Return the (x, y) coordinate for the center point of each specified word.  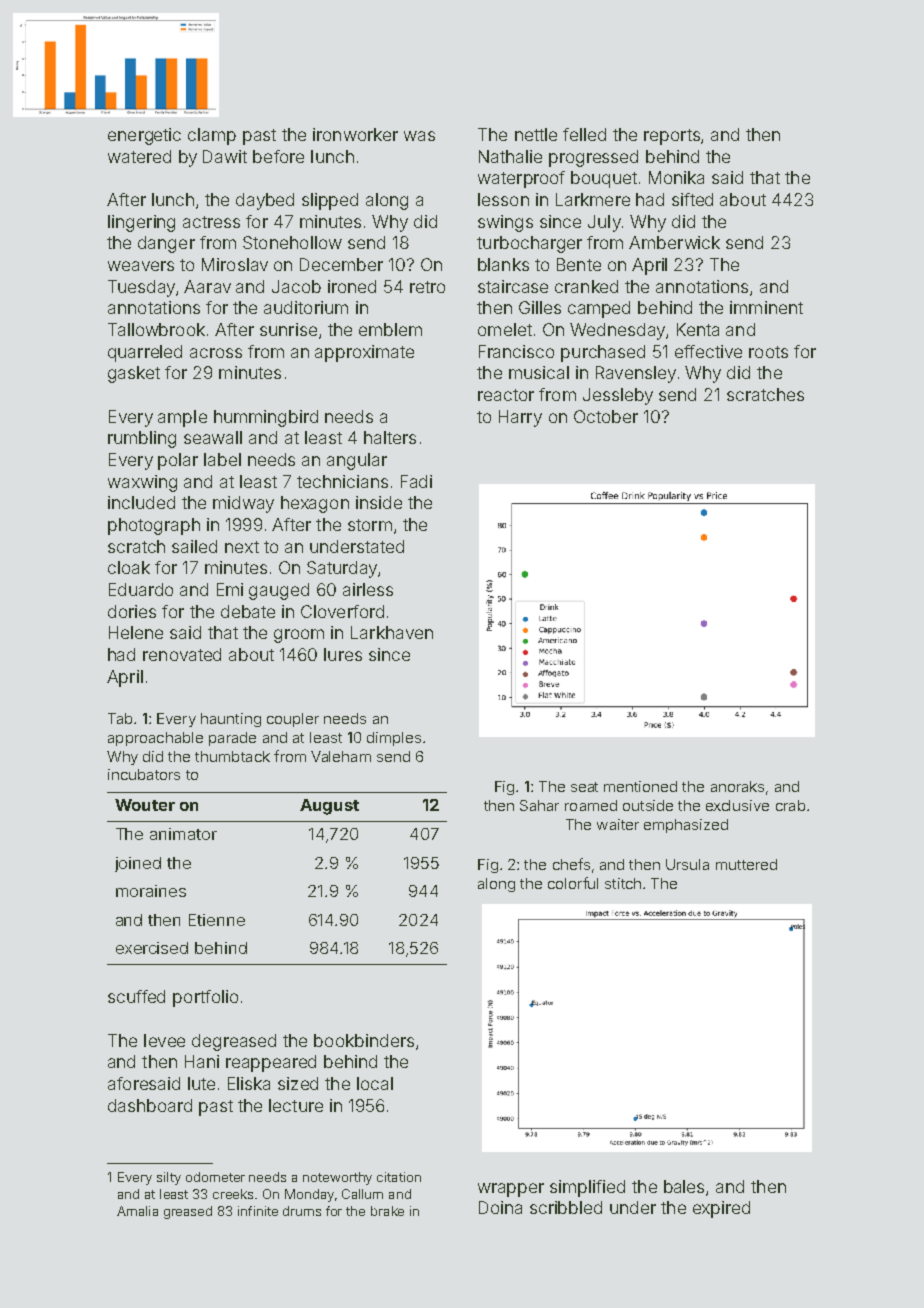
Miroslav (235, 264)
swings (505, 223)
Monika (676, 177)
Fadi (416, 481)
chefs (571, 864)
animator (183, 834)
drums (302, 1211)
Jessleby (618, 396)
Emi (230, 589)
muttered (746, 864)
